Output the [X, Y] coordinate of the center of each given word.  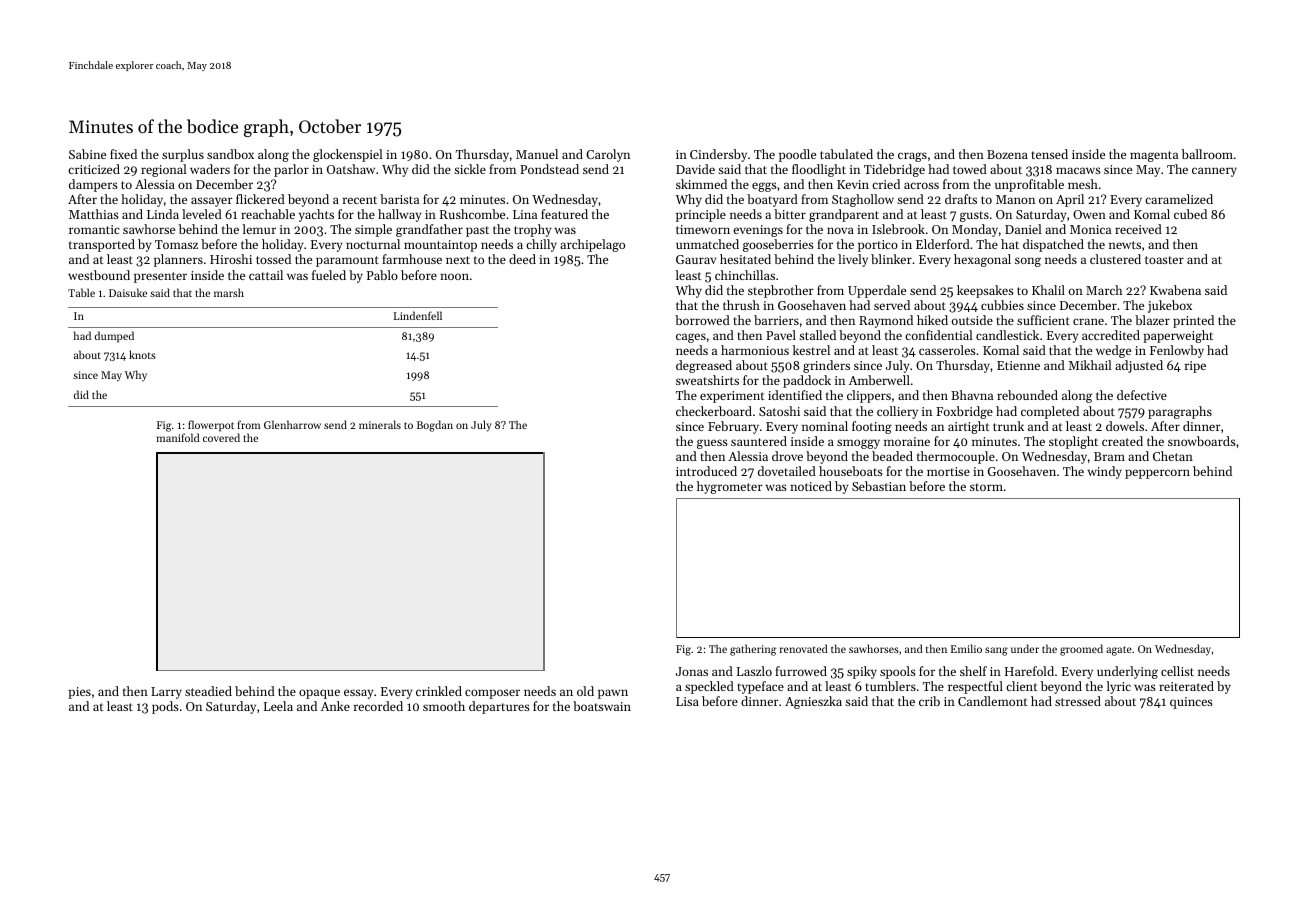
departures [499, 707]
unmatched [707, 244]
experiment [732, 397]
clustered [1115, 259]
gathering [753, 650]
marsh [229, 292]
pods [165, 707]
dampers [93, 185]
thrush [741, 305]
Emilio [966, 648]
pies [79, 693]
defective [1142, 395]
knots [142, 354]
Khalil [1048, 290]
